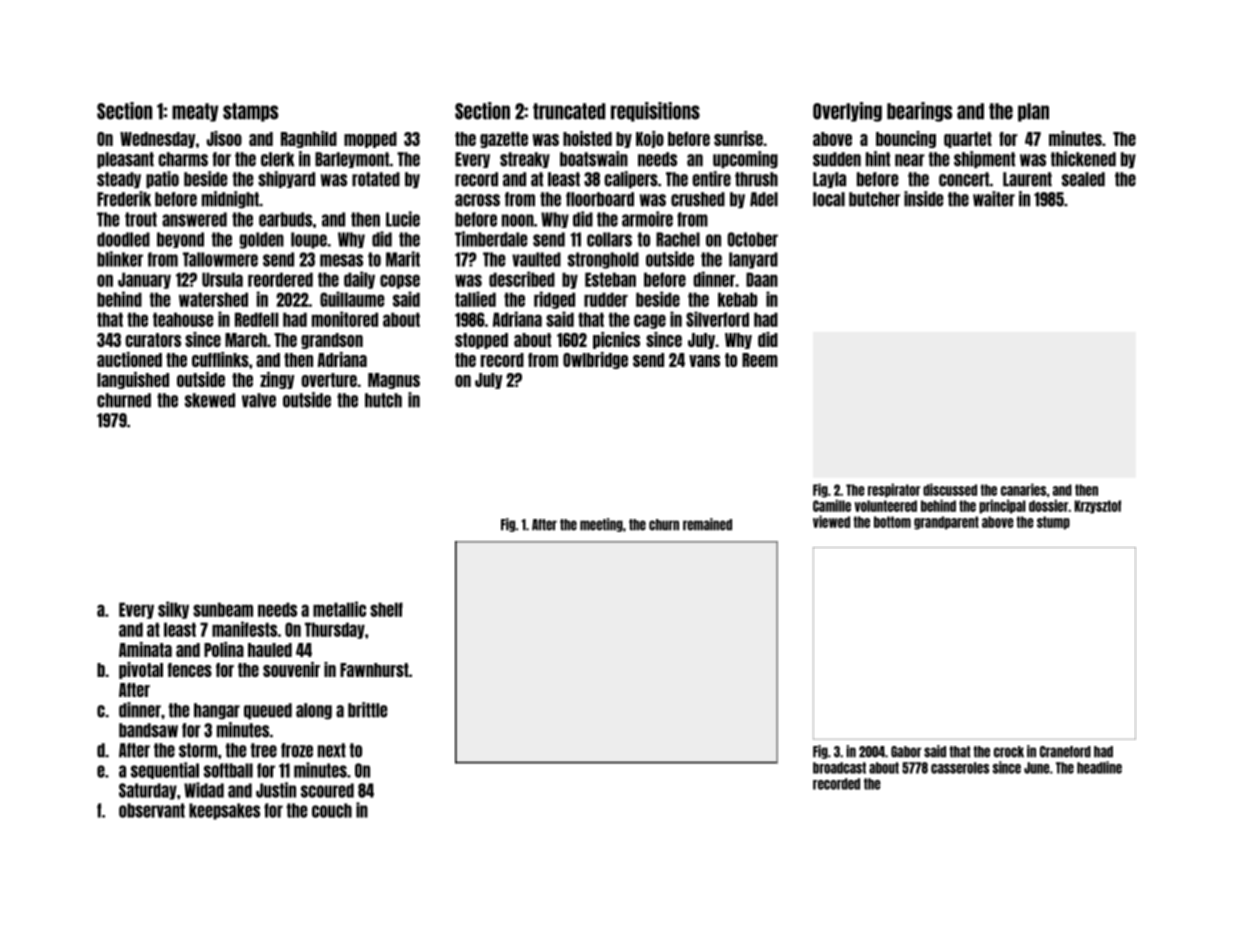 Image resolution: width=1233 pixels, height=952 pixels. I want to click on stump, so click(1053, 523).
